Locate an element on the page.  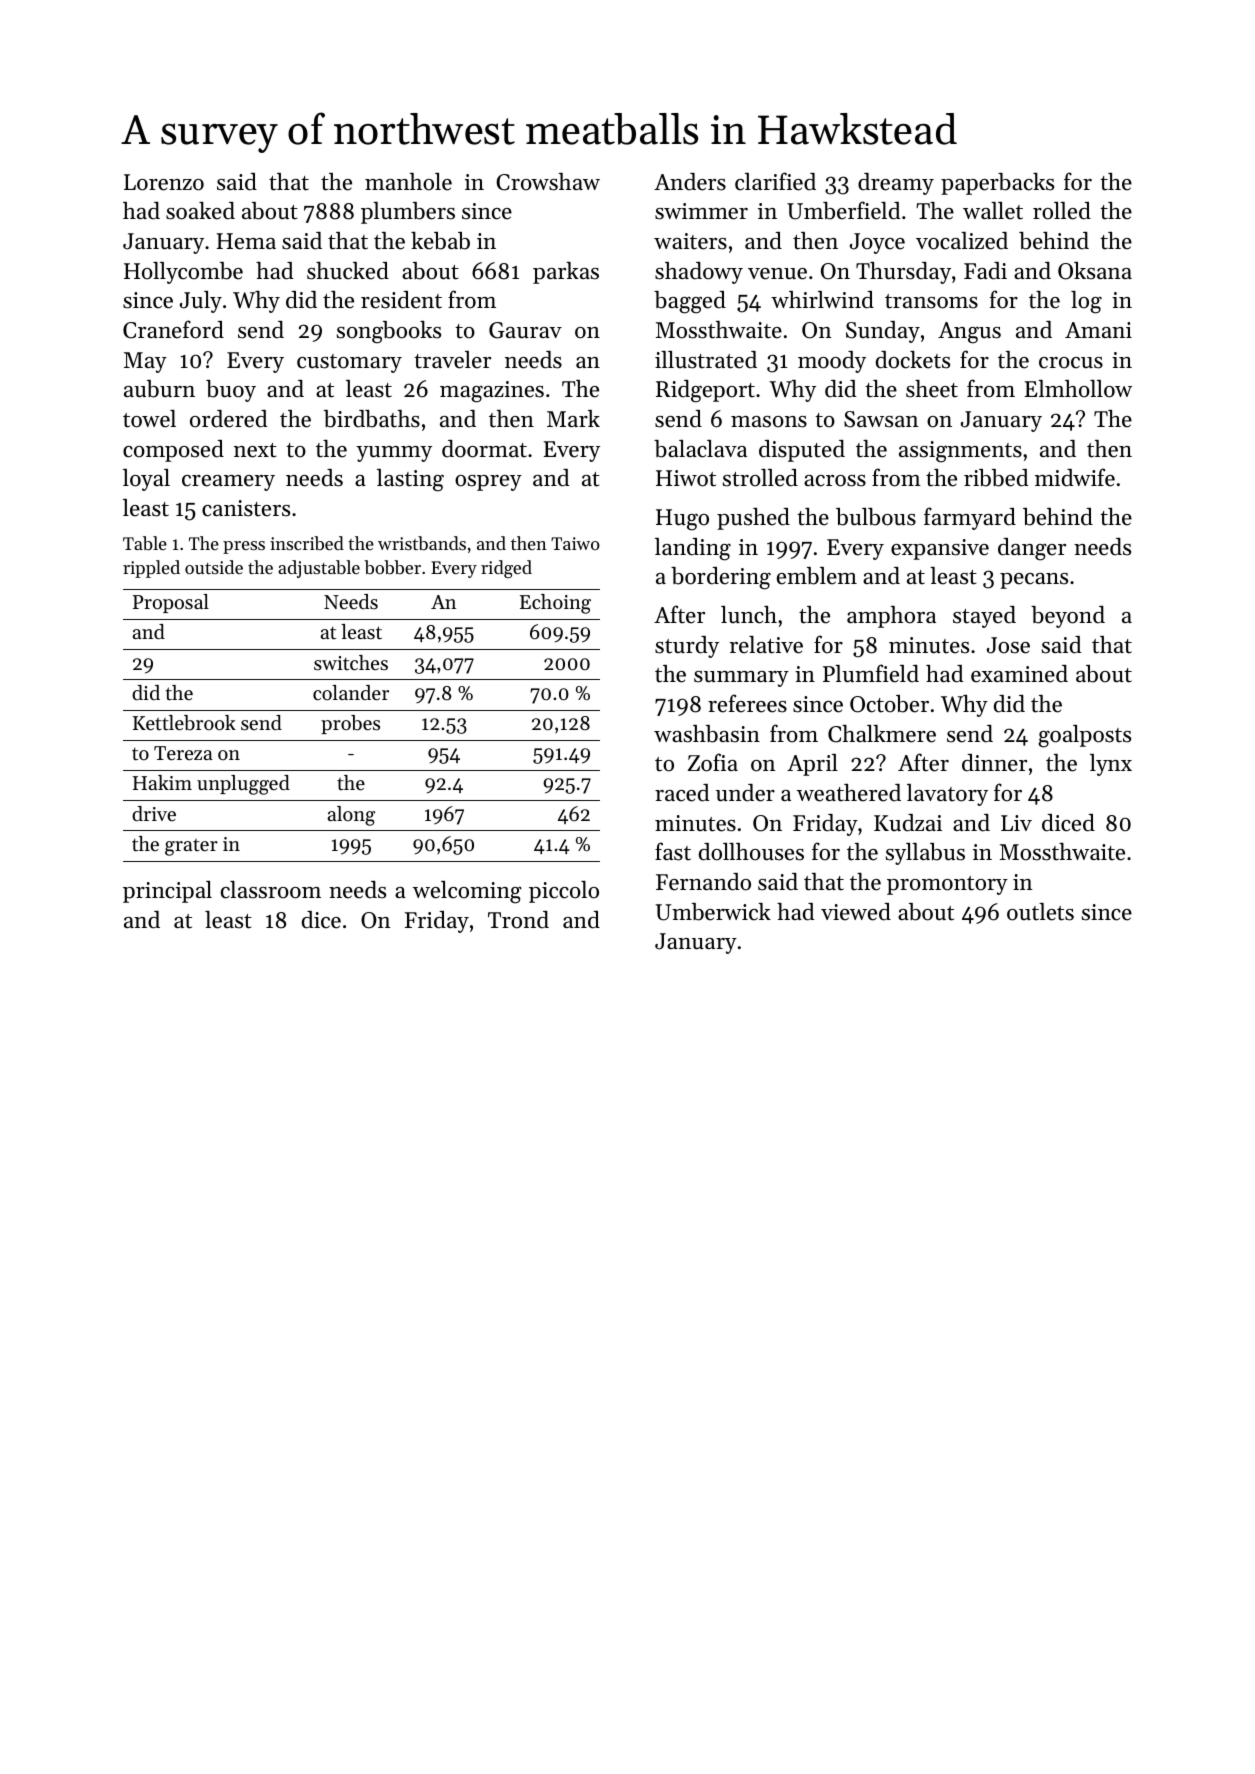
soaked is located at coordinates (200, 211).
